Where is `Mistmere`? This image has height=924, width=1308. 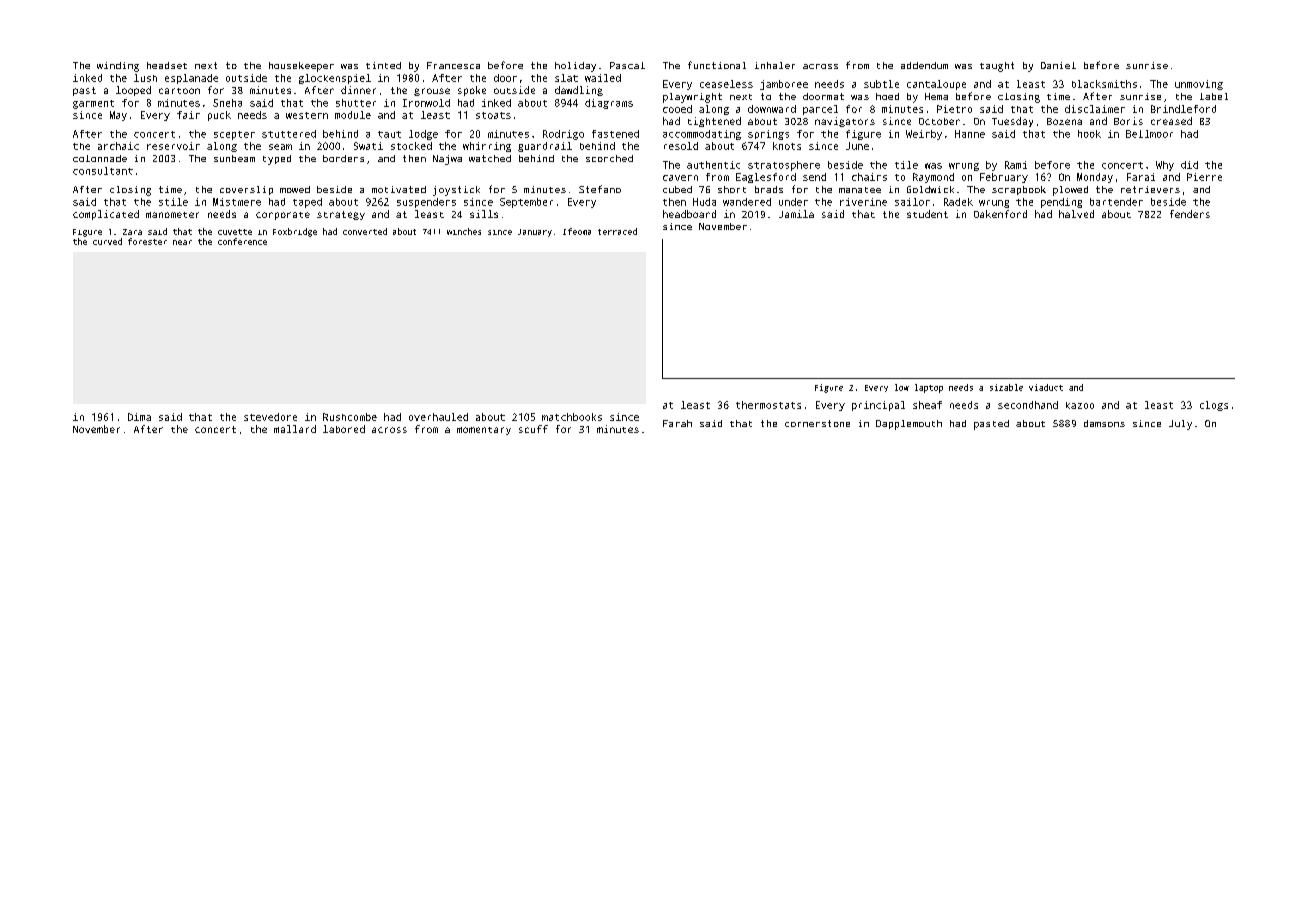 Mistmere is located at coordinates (237, 202).
